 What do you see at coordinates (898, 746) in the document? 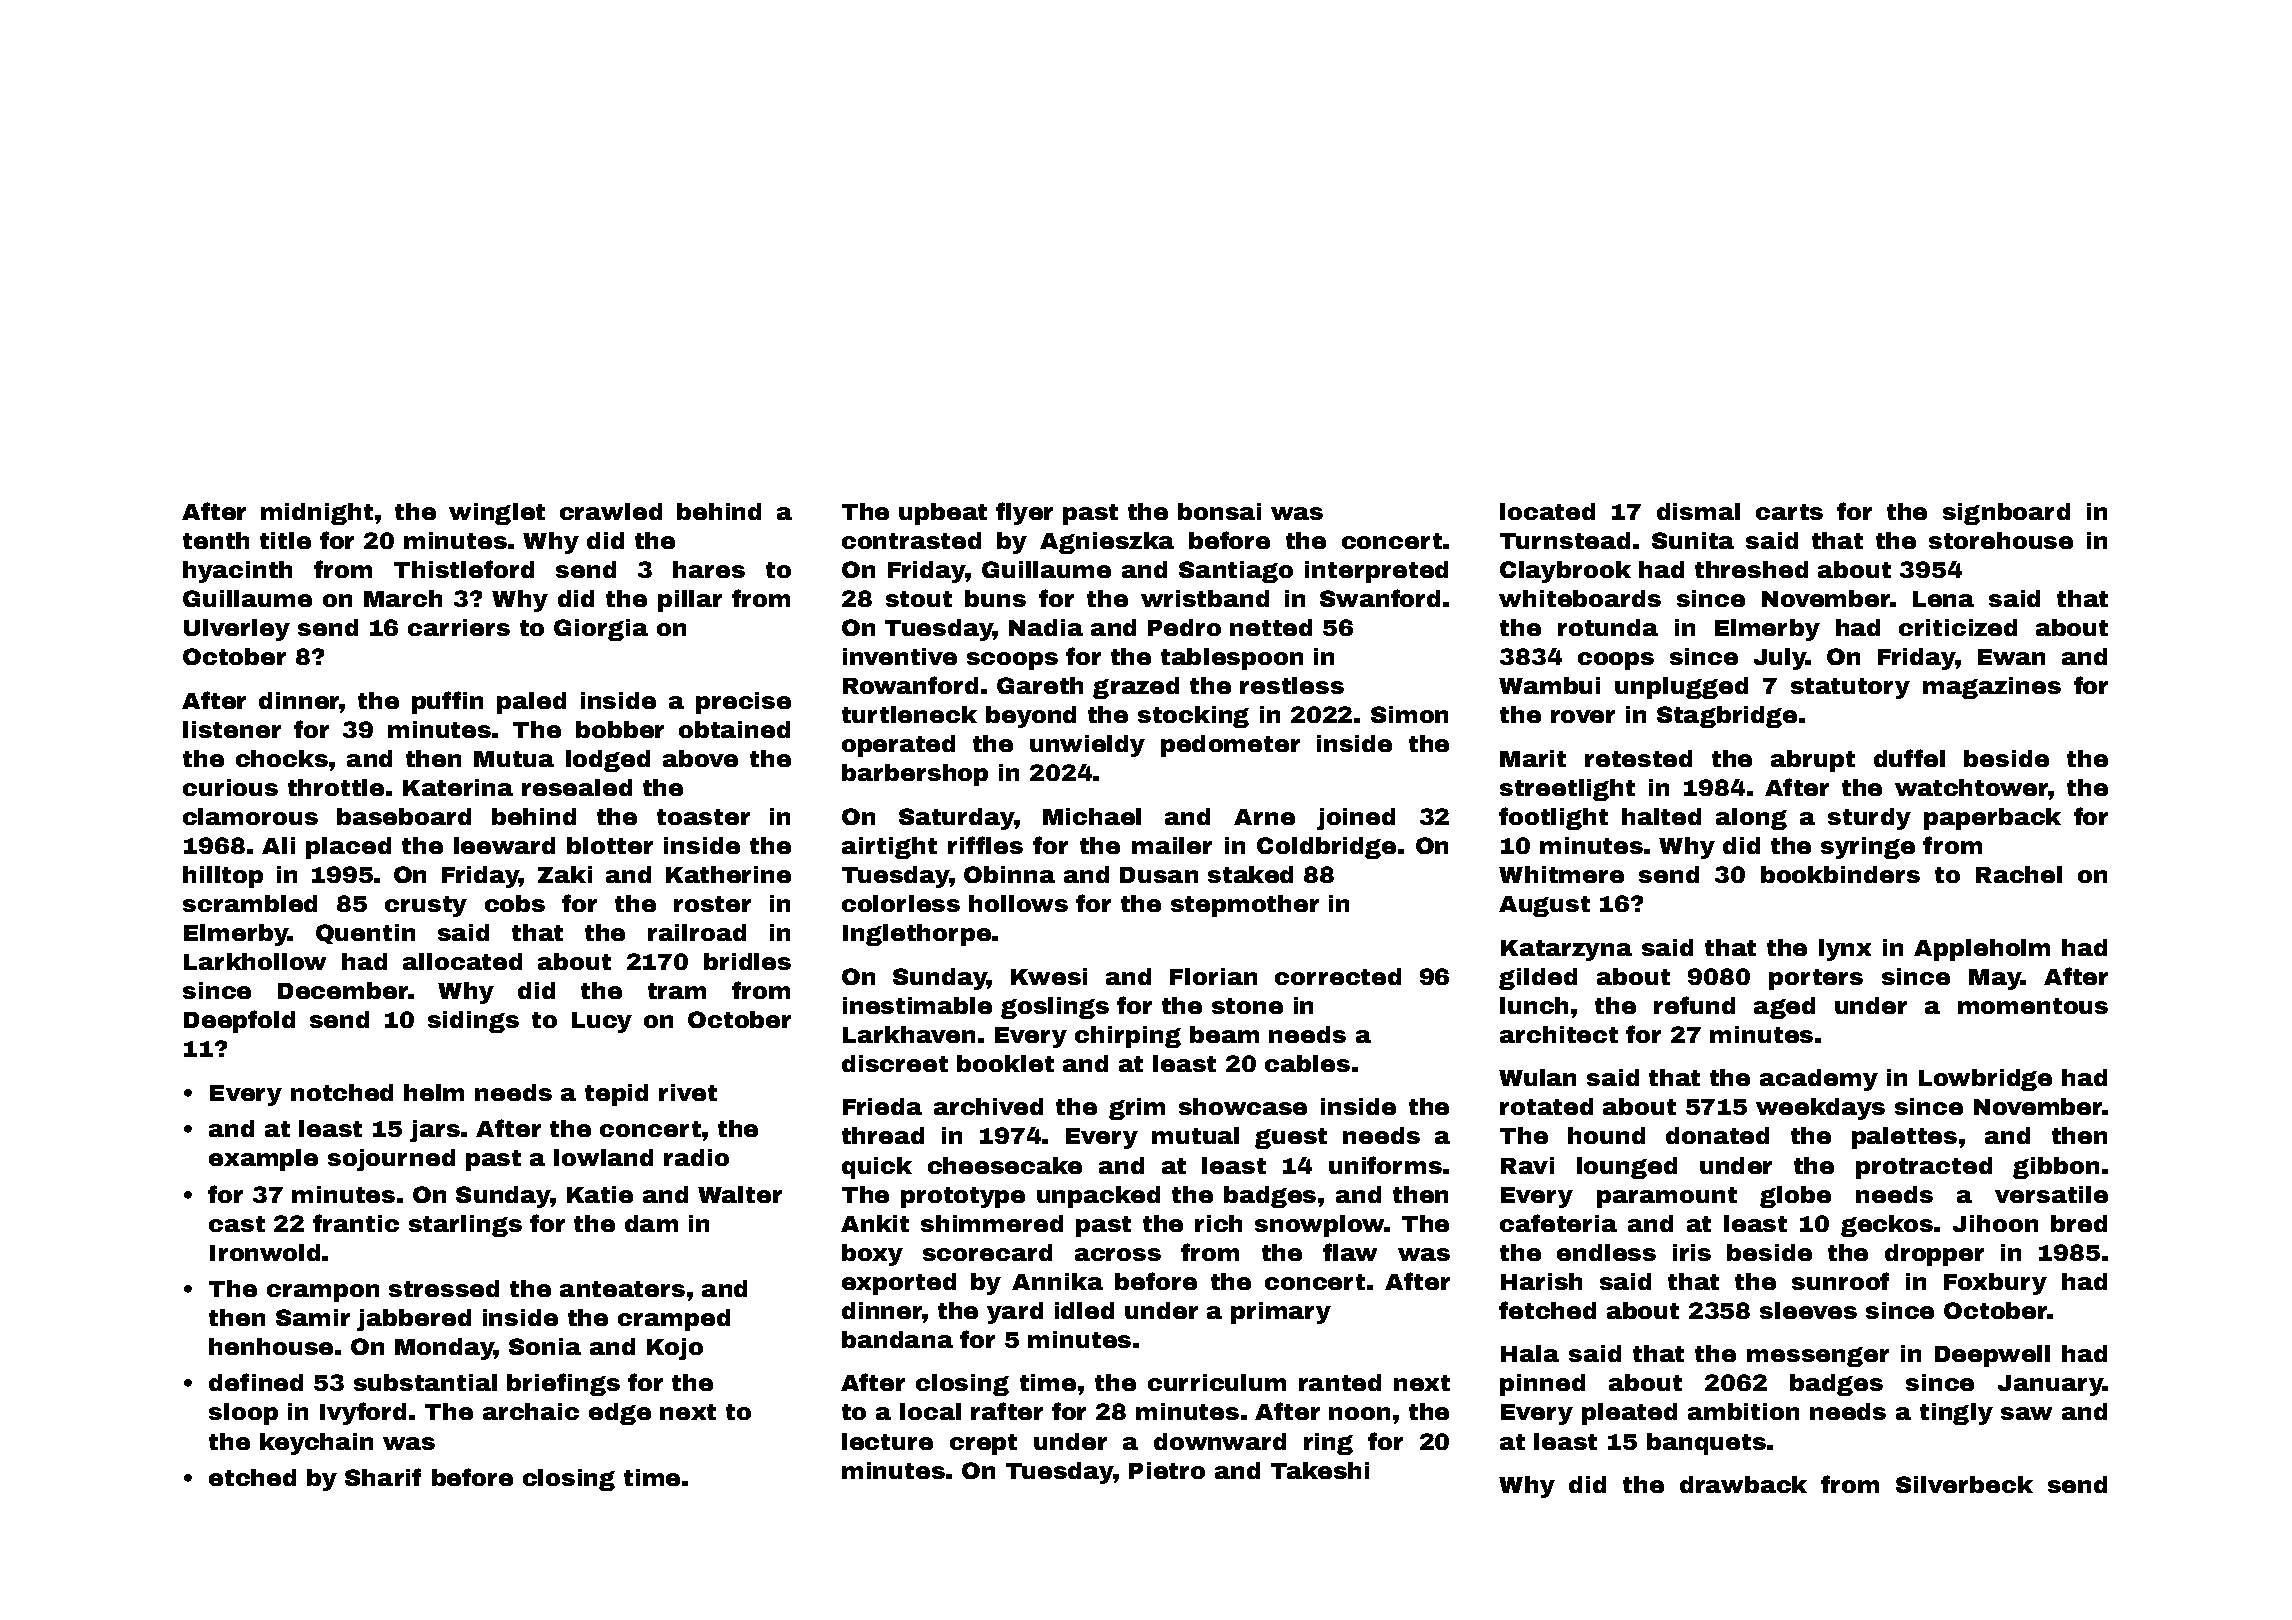
I see `operated` at bounding box center [898, 746].
